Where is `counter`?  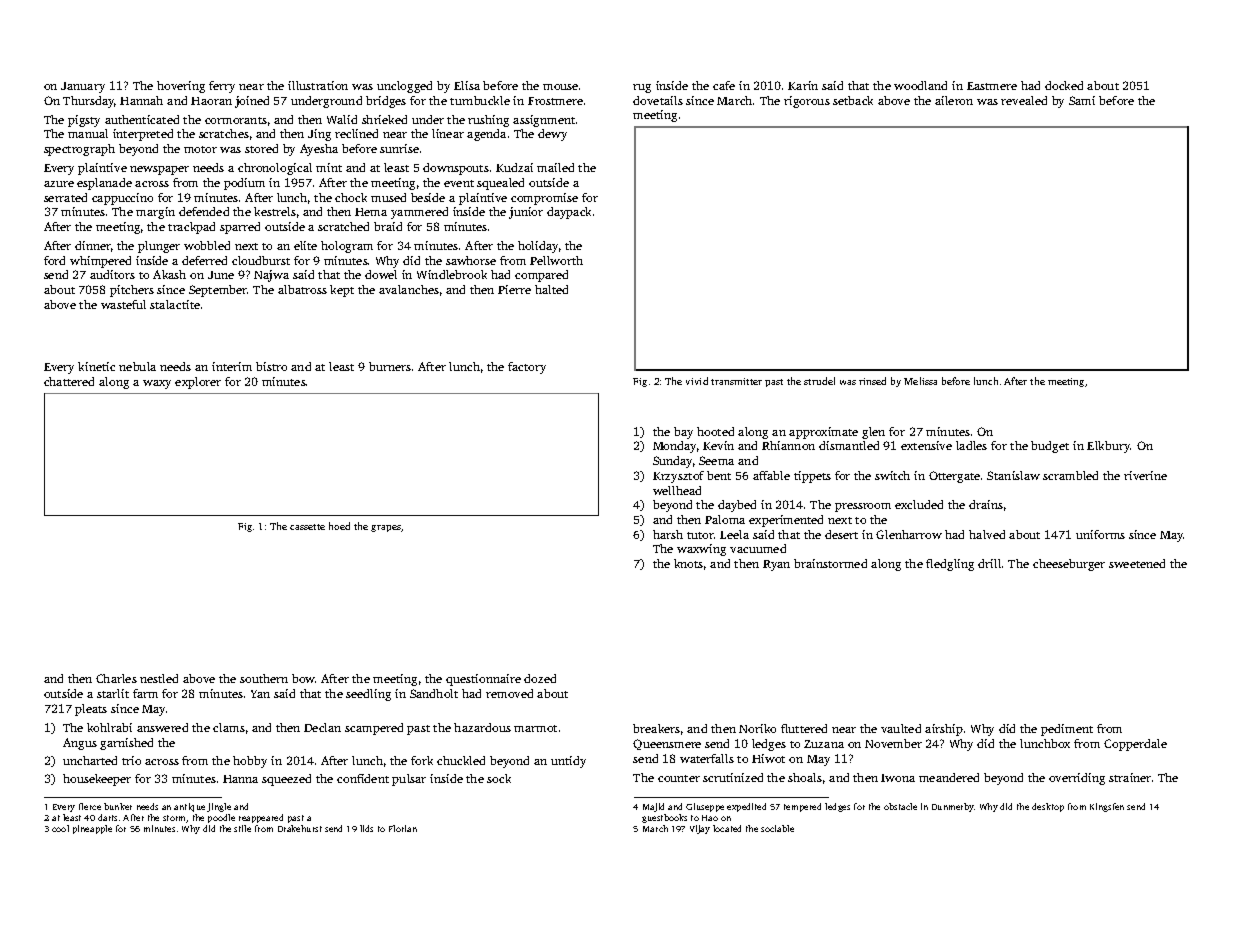 counter is located at coordinates (679, 778).
